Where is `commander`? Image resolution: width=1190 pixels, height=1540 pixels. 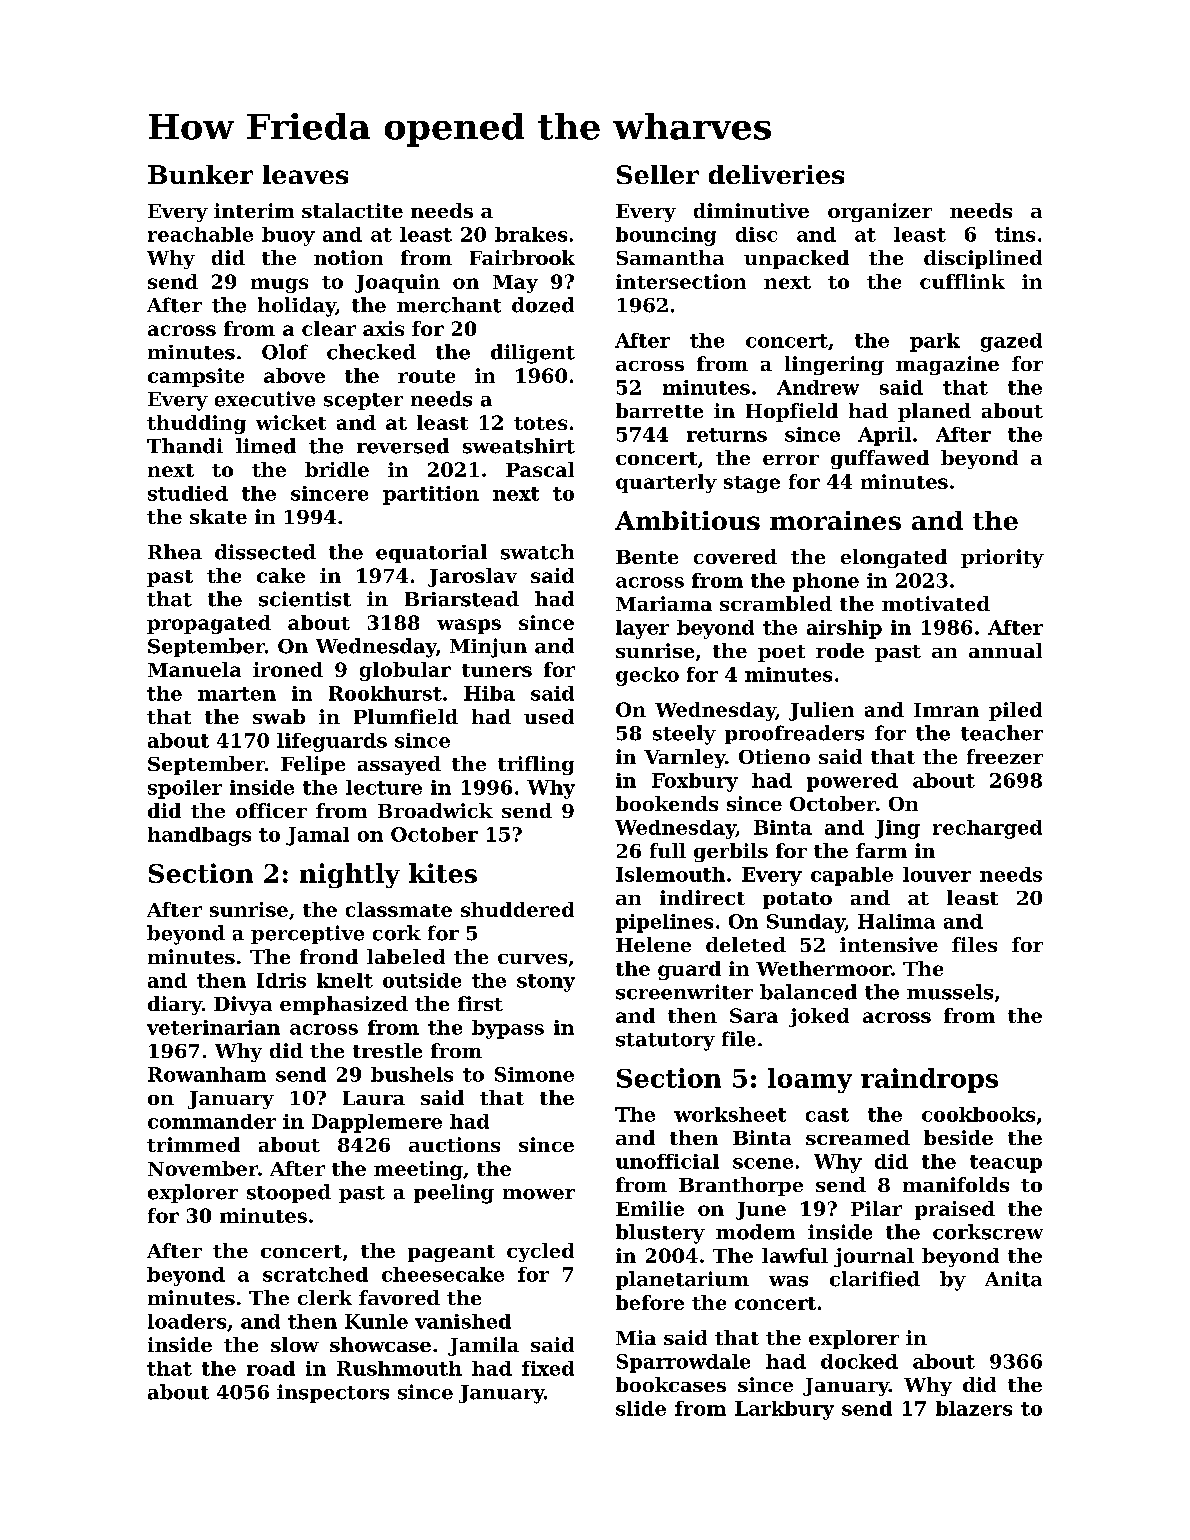
commander is located at coordinates (212, 1121).
